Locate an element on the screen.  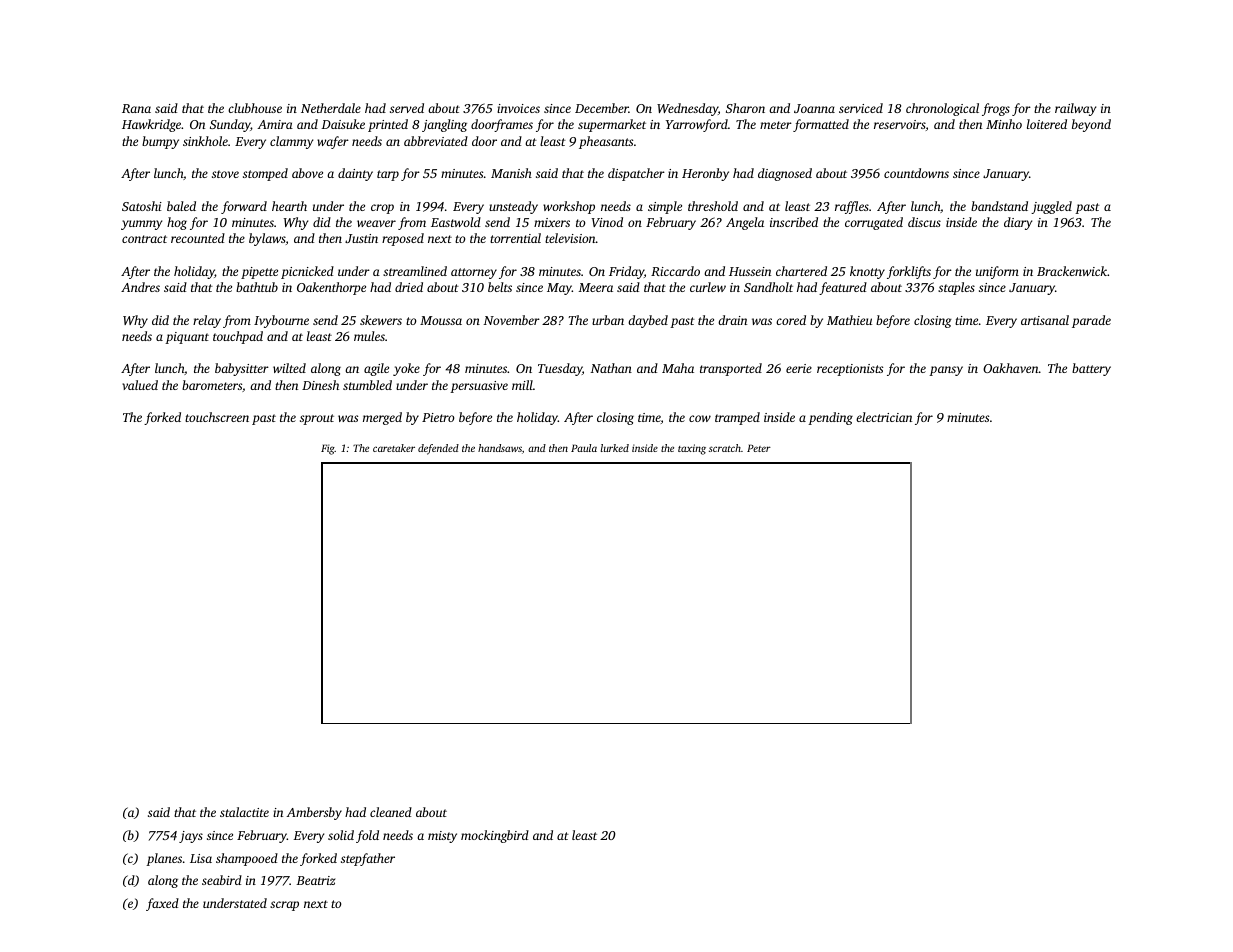
misty is located at coordinates (442, 837).
